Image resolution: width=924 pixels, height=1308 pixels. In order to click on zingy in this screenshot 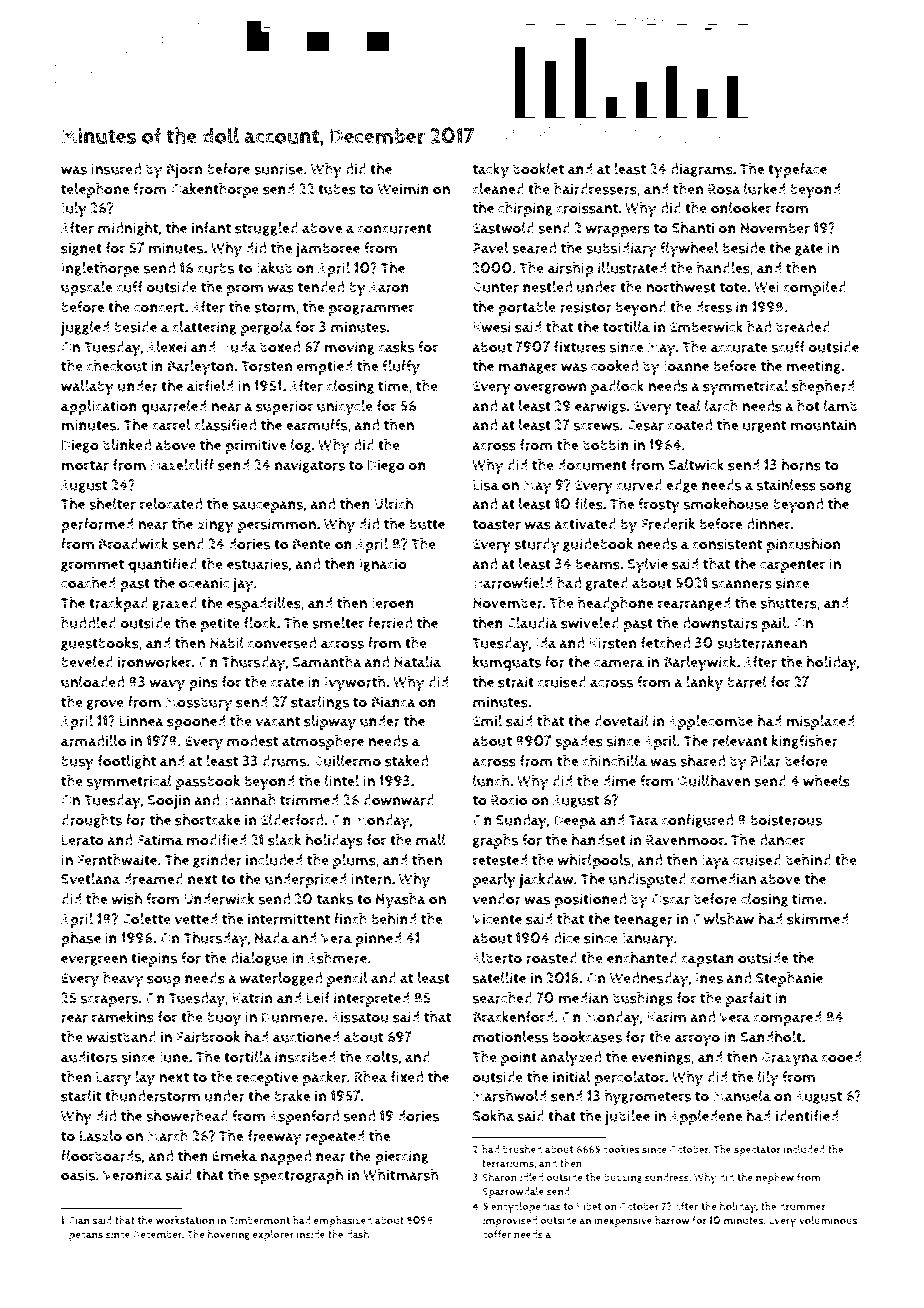, I will do `click(215, 526)`.
